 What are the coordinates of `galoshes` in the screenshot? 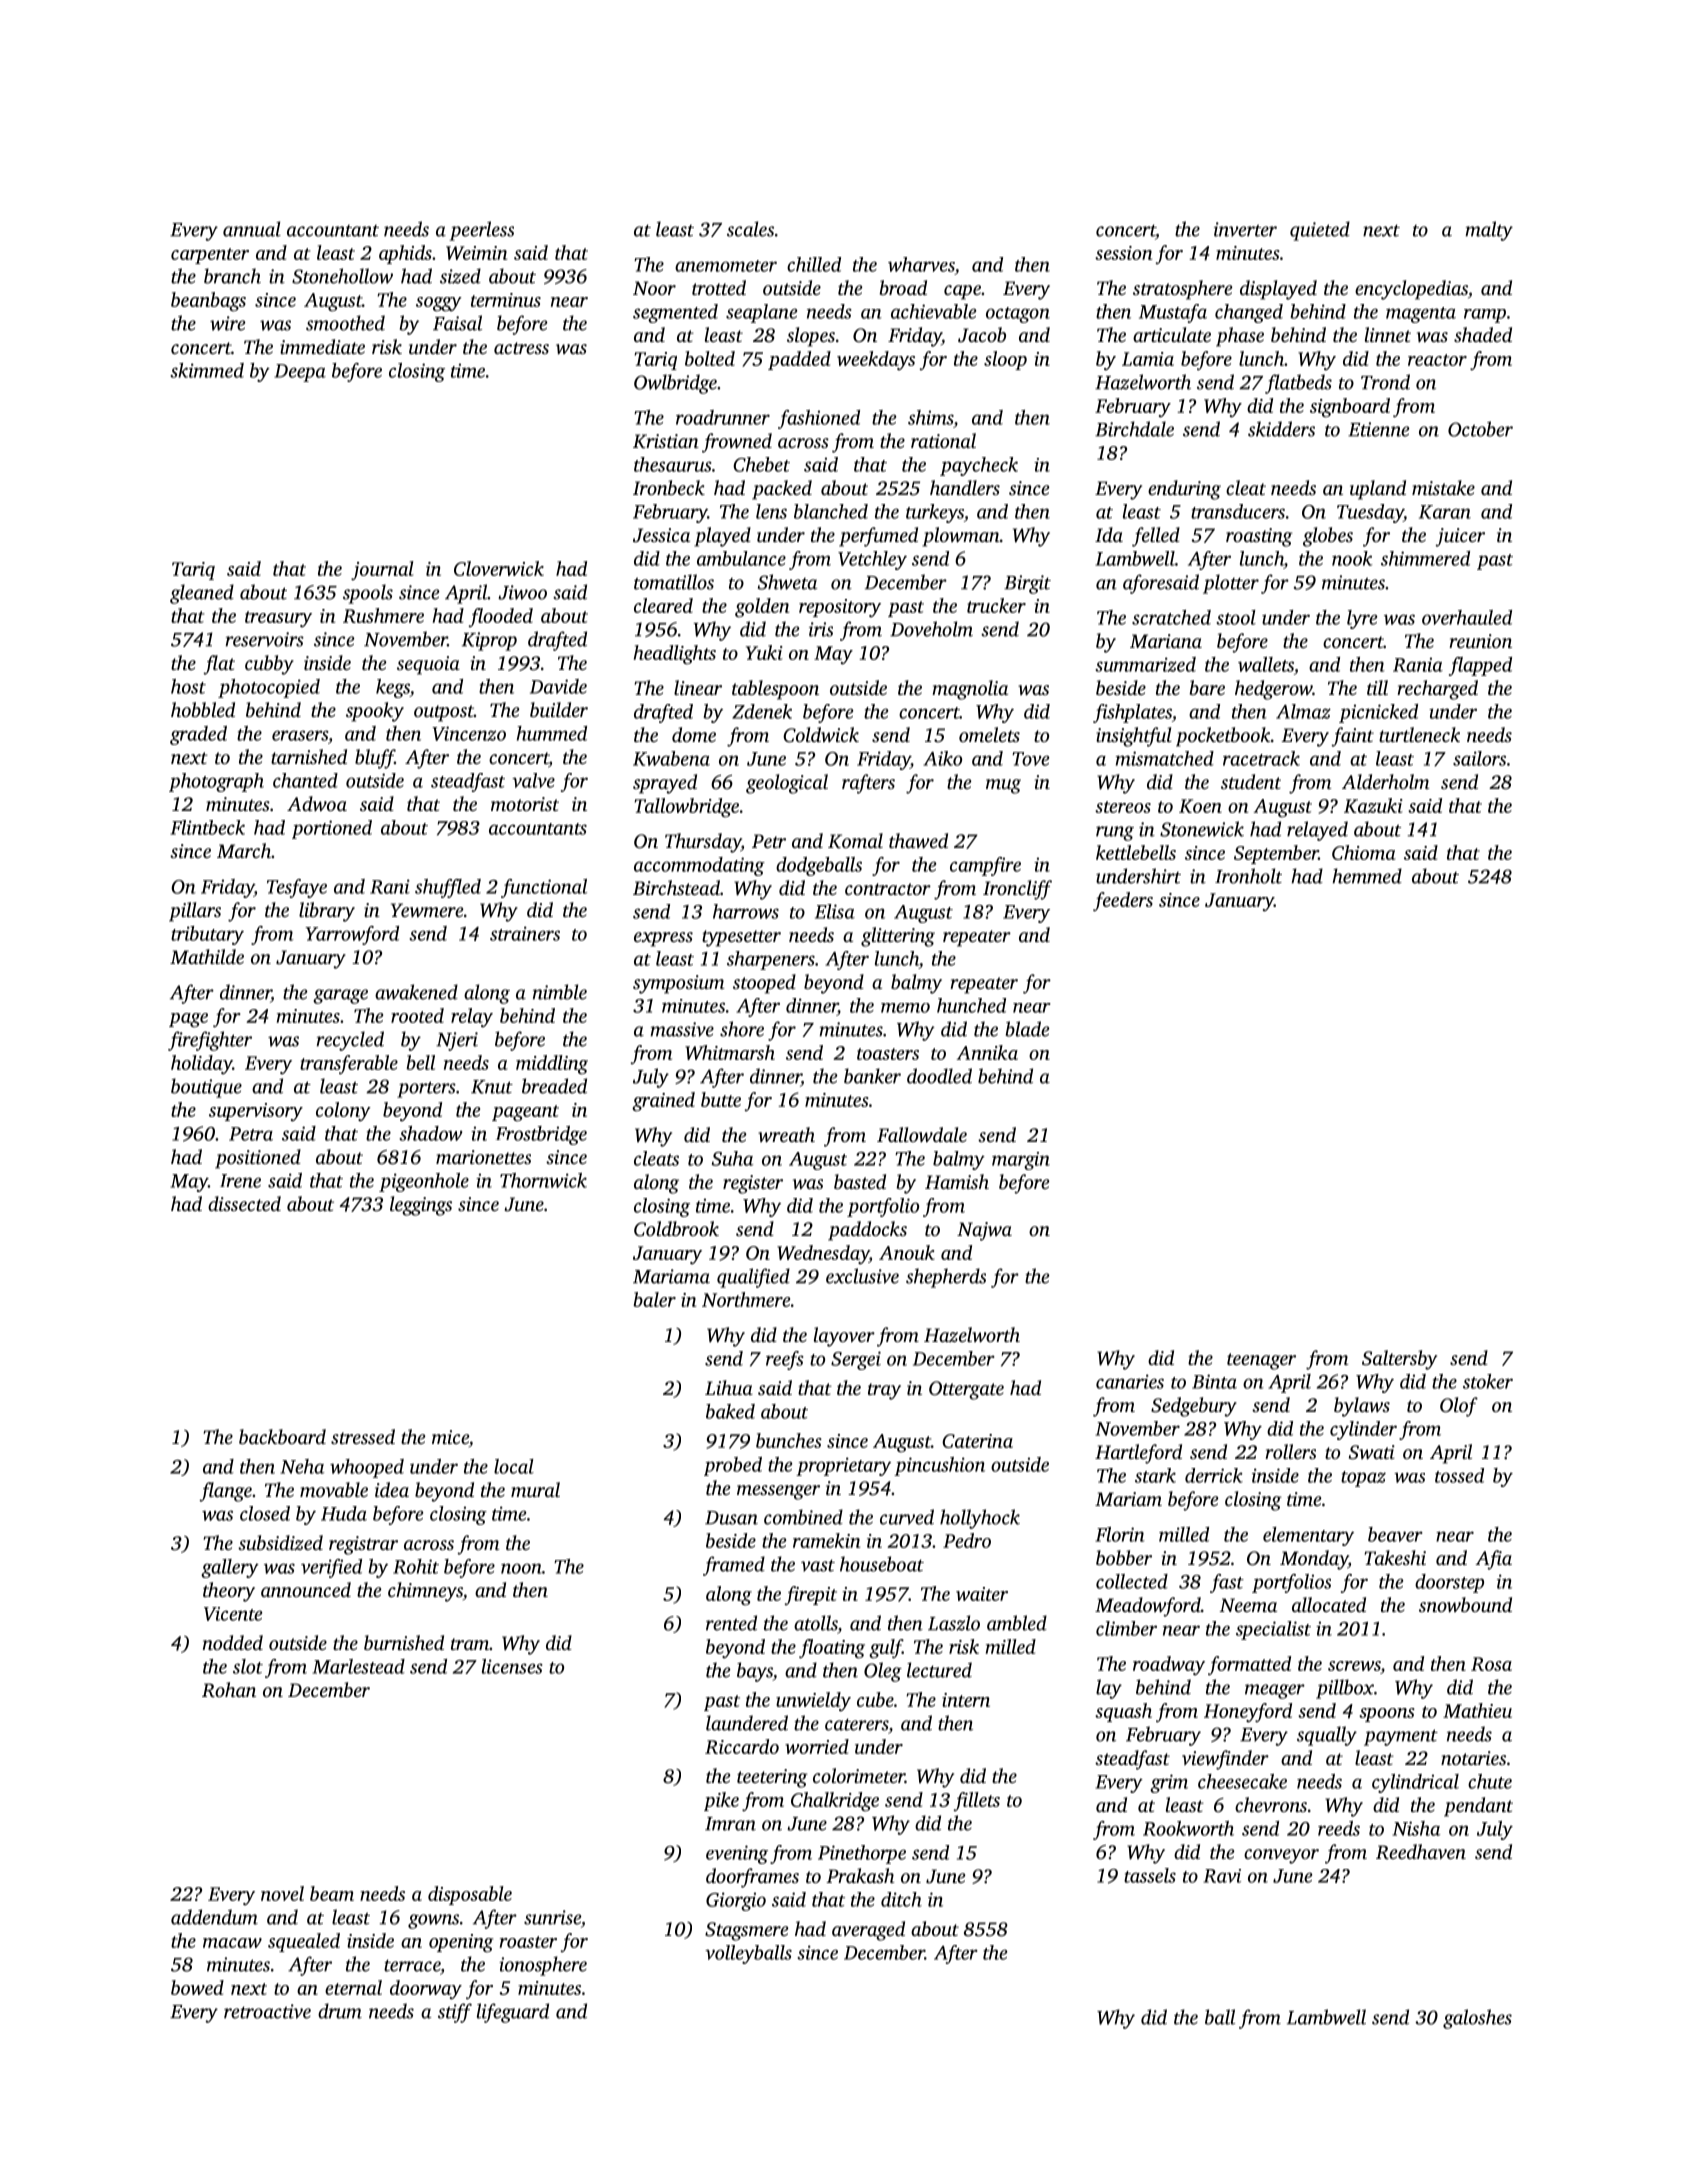 It's located at (1477, 2019).
